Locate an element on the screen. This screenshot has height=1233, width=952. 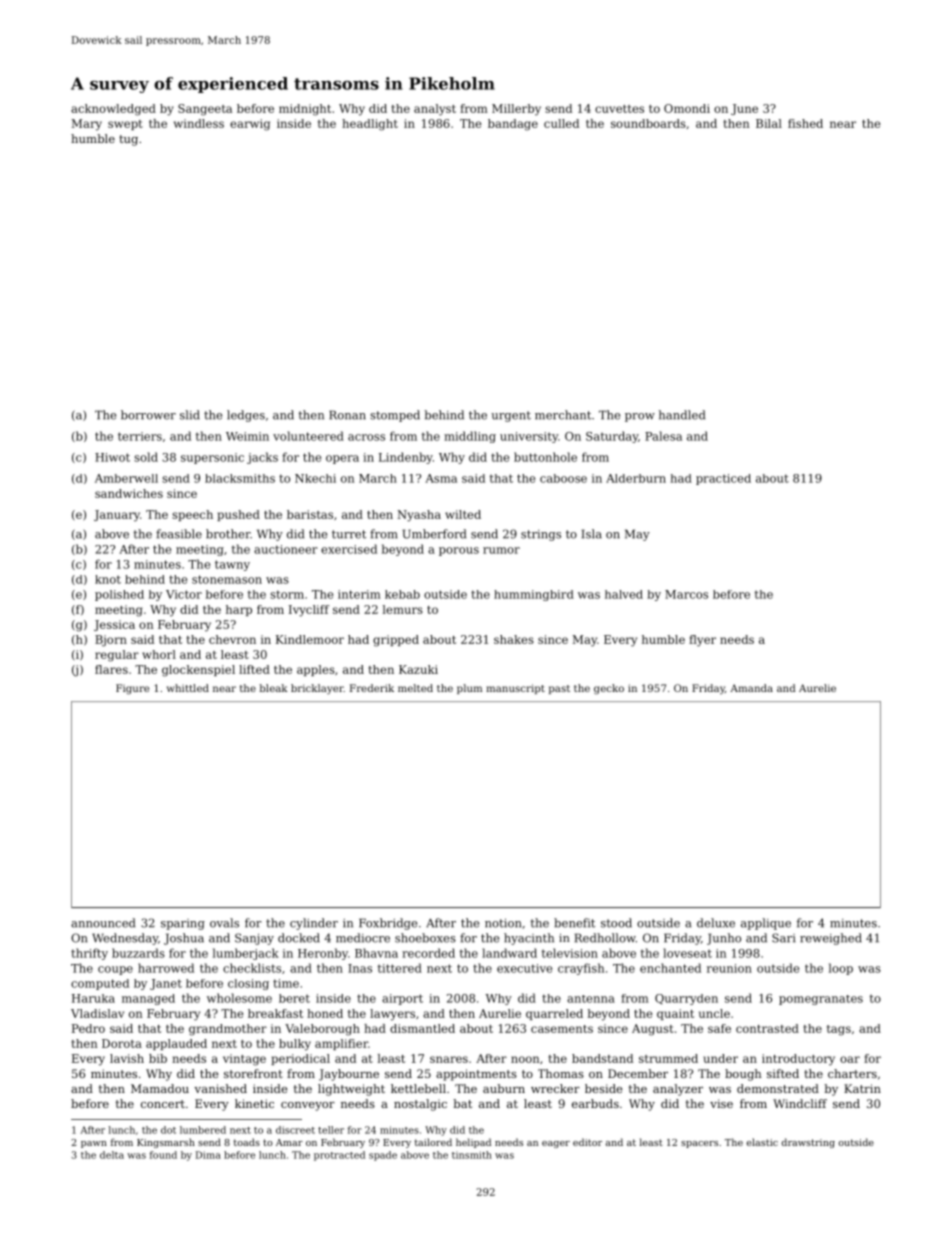
headlight is located at coordinates (370, 125).
